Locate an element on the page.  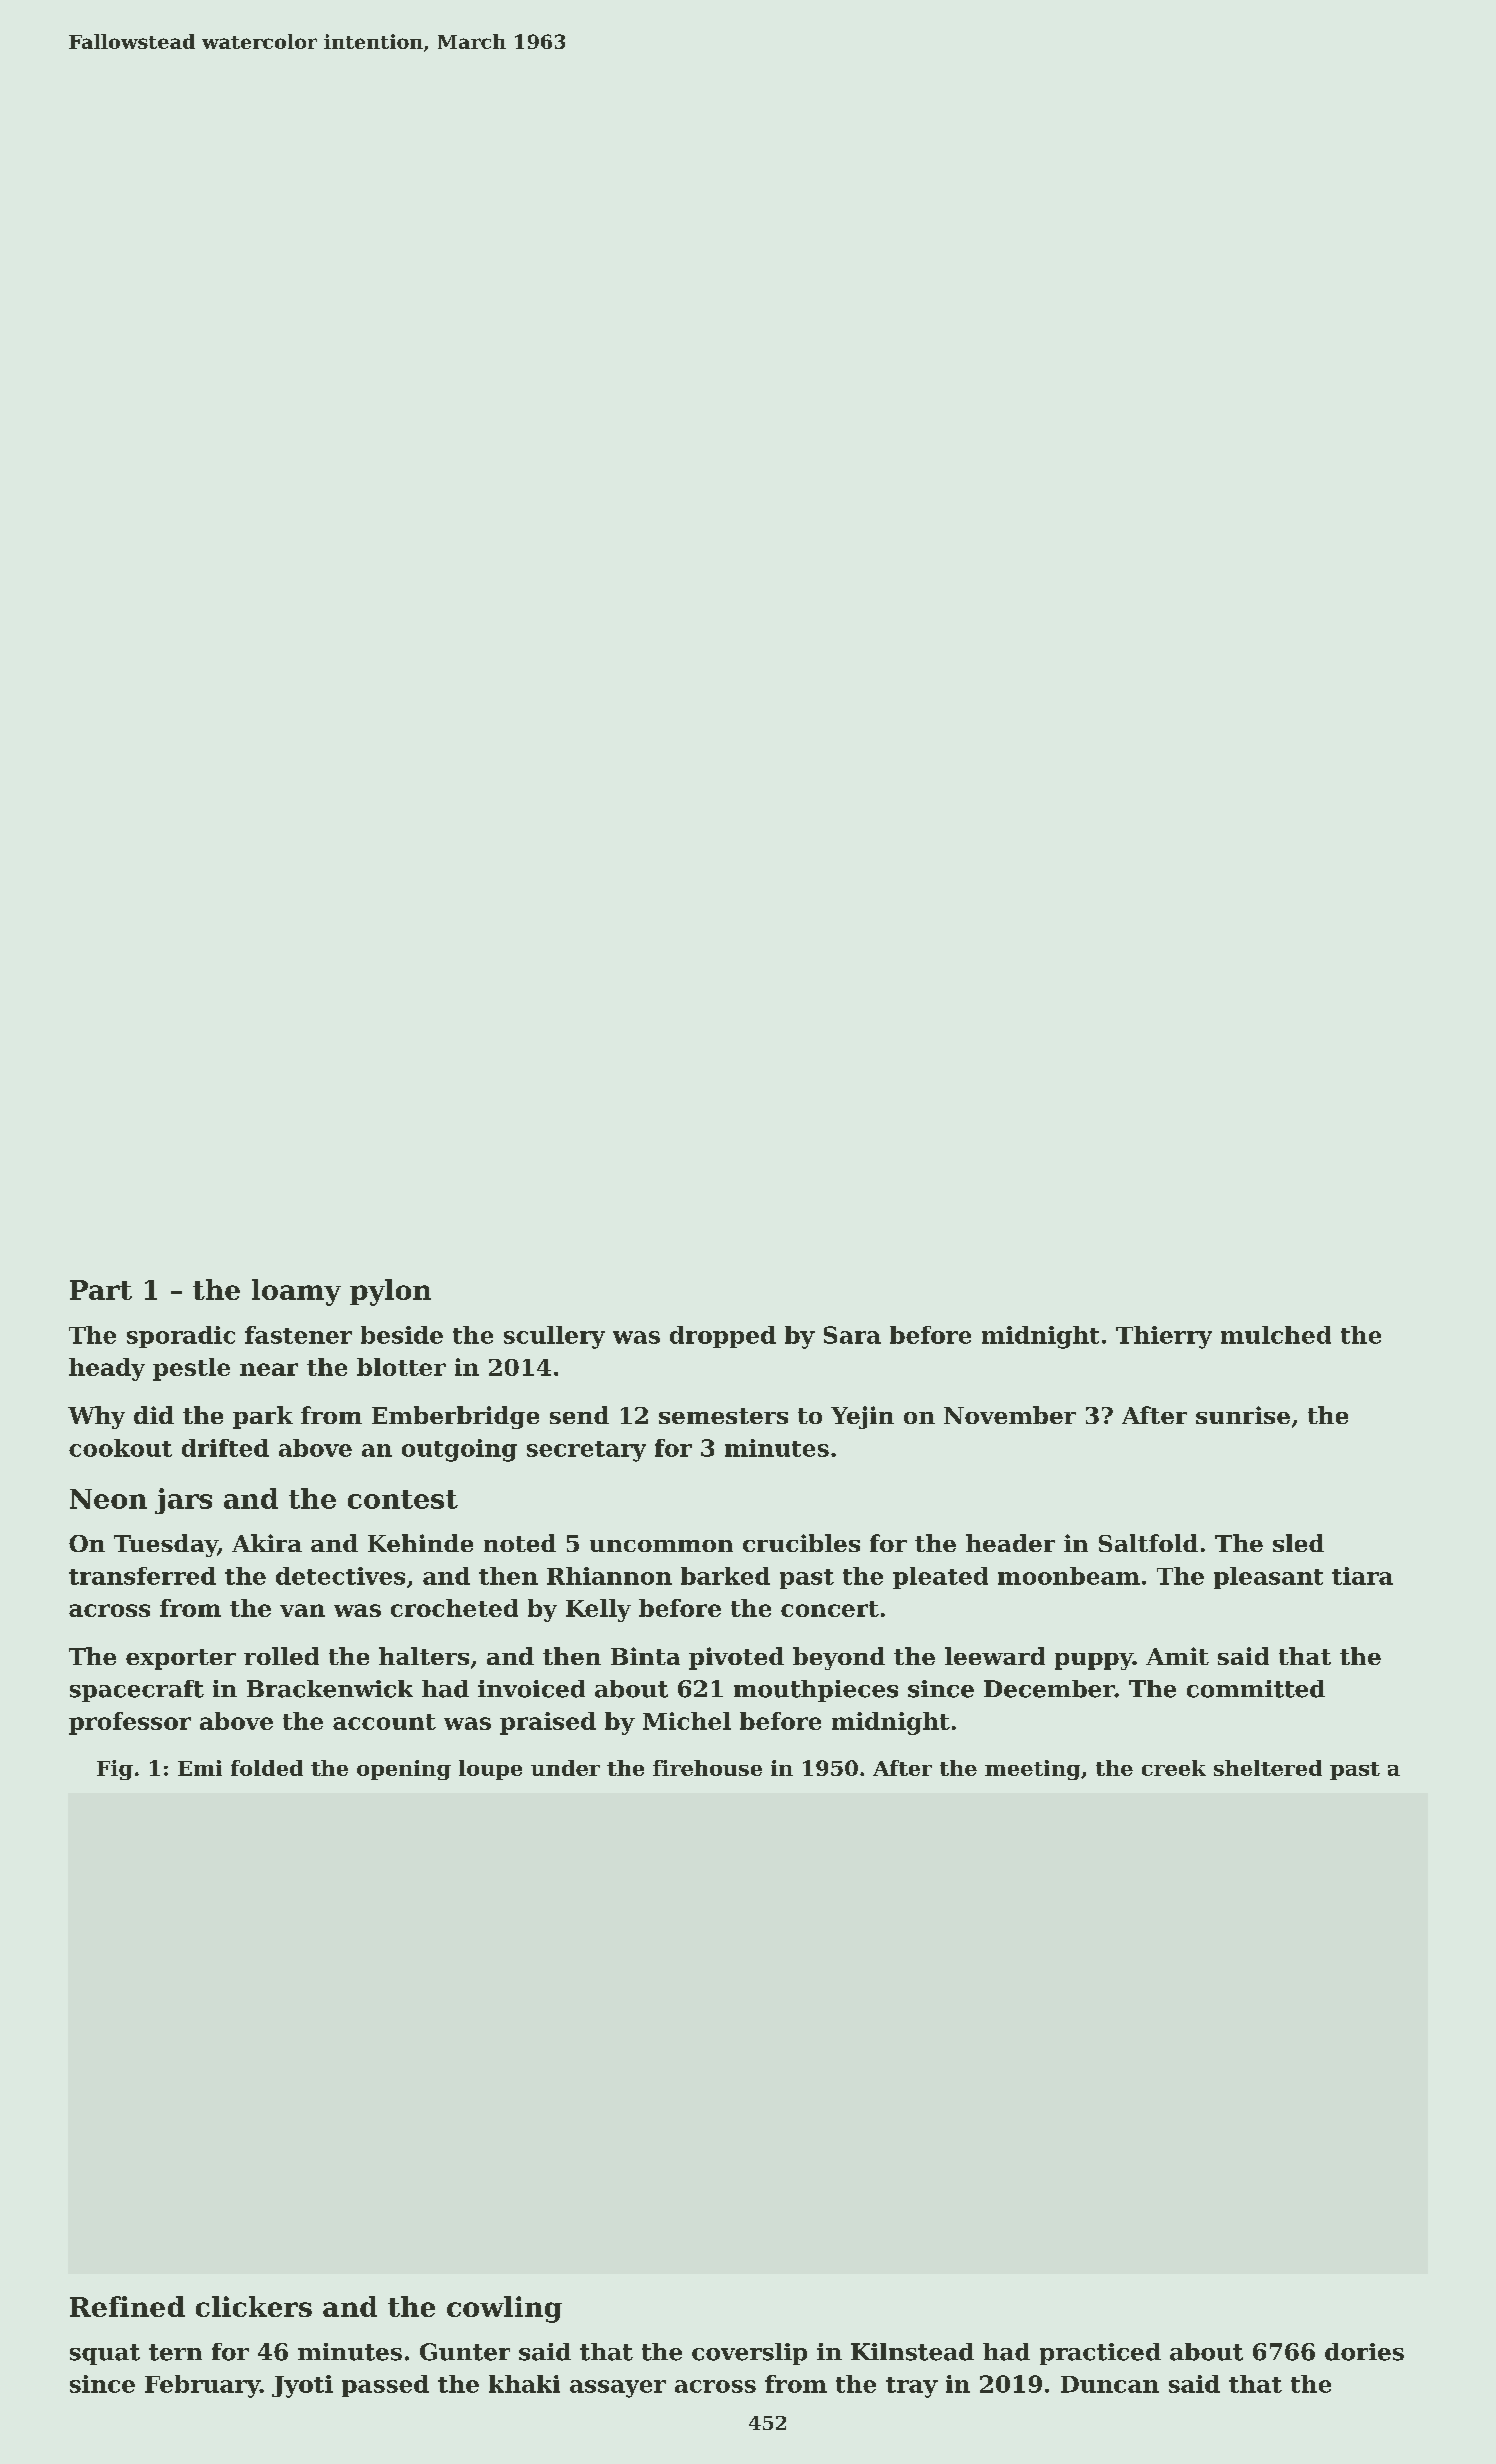
crucibles is located at coordinates (801, 1543).
